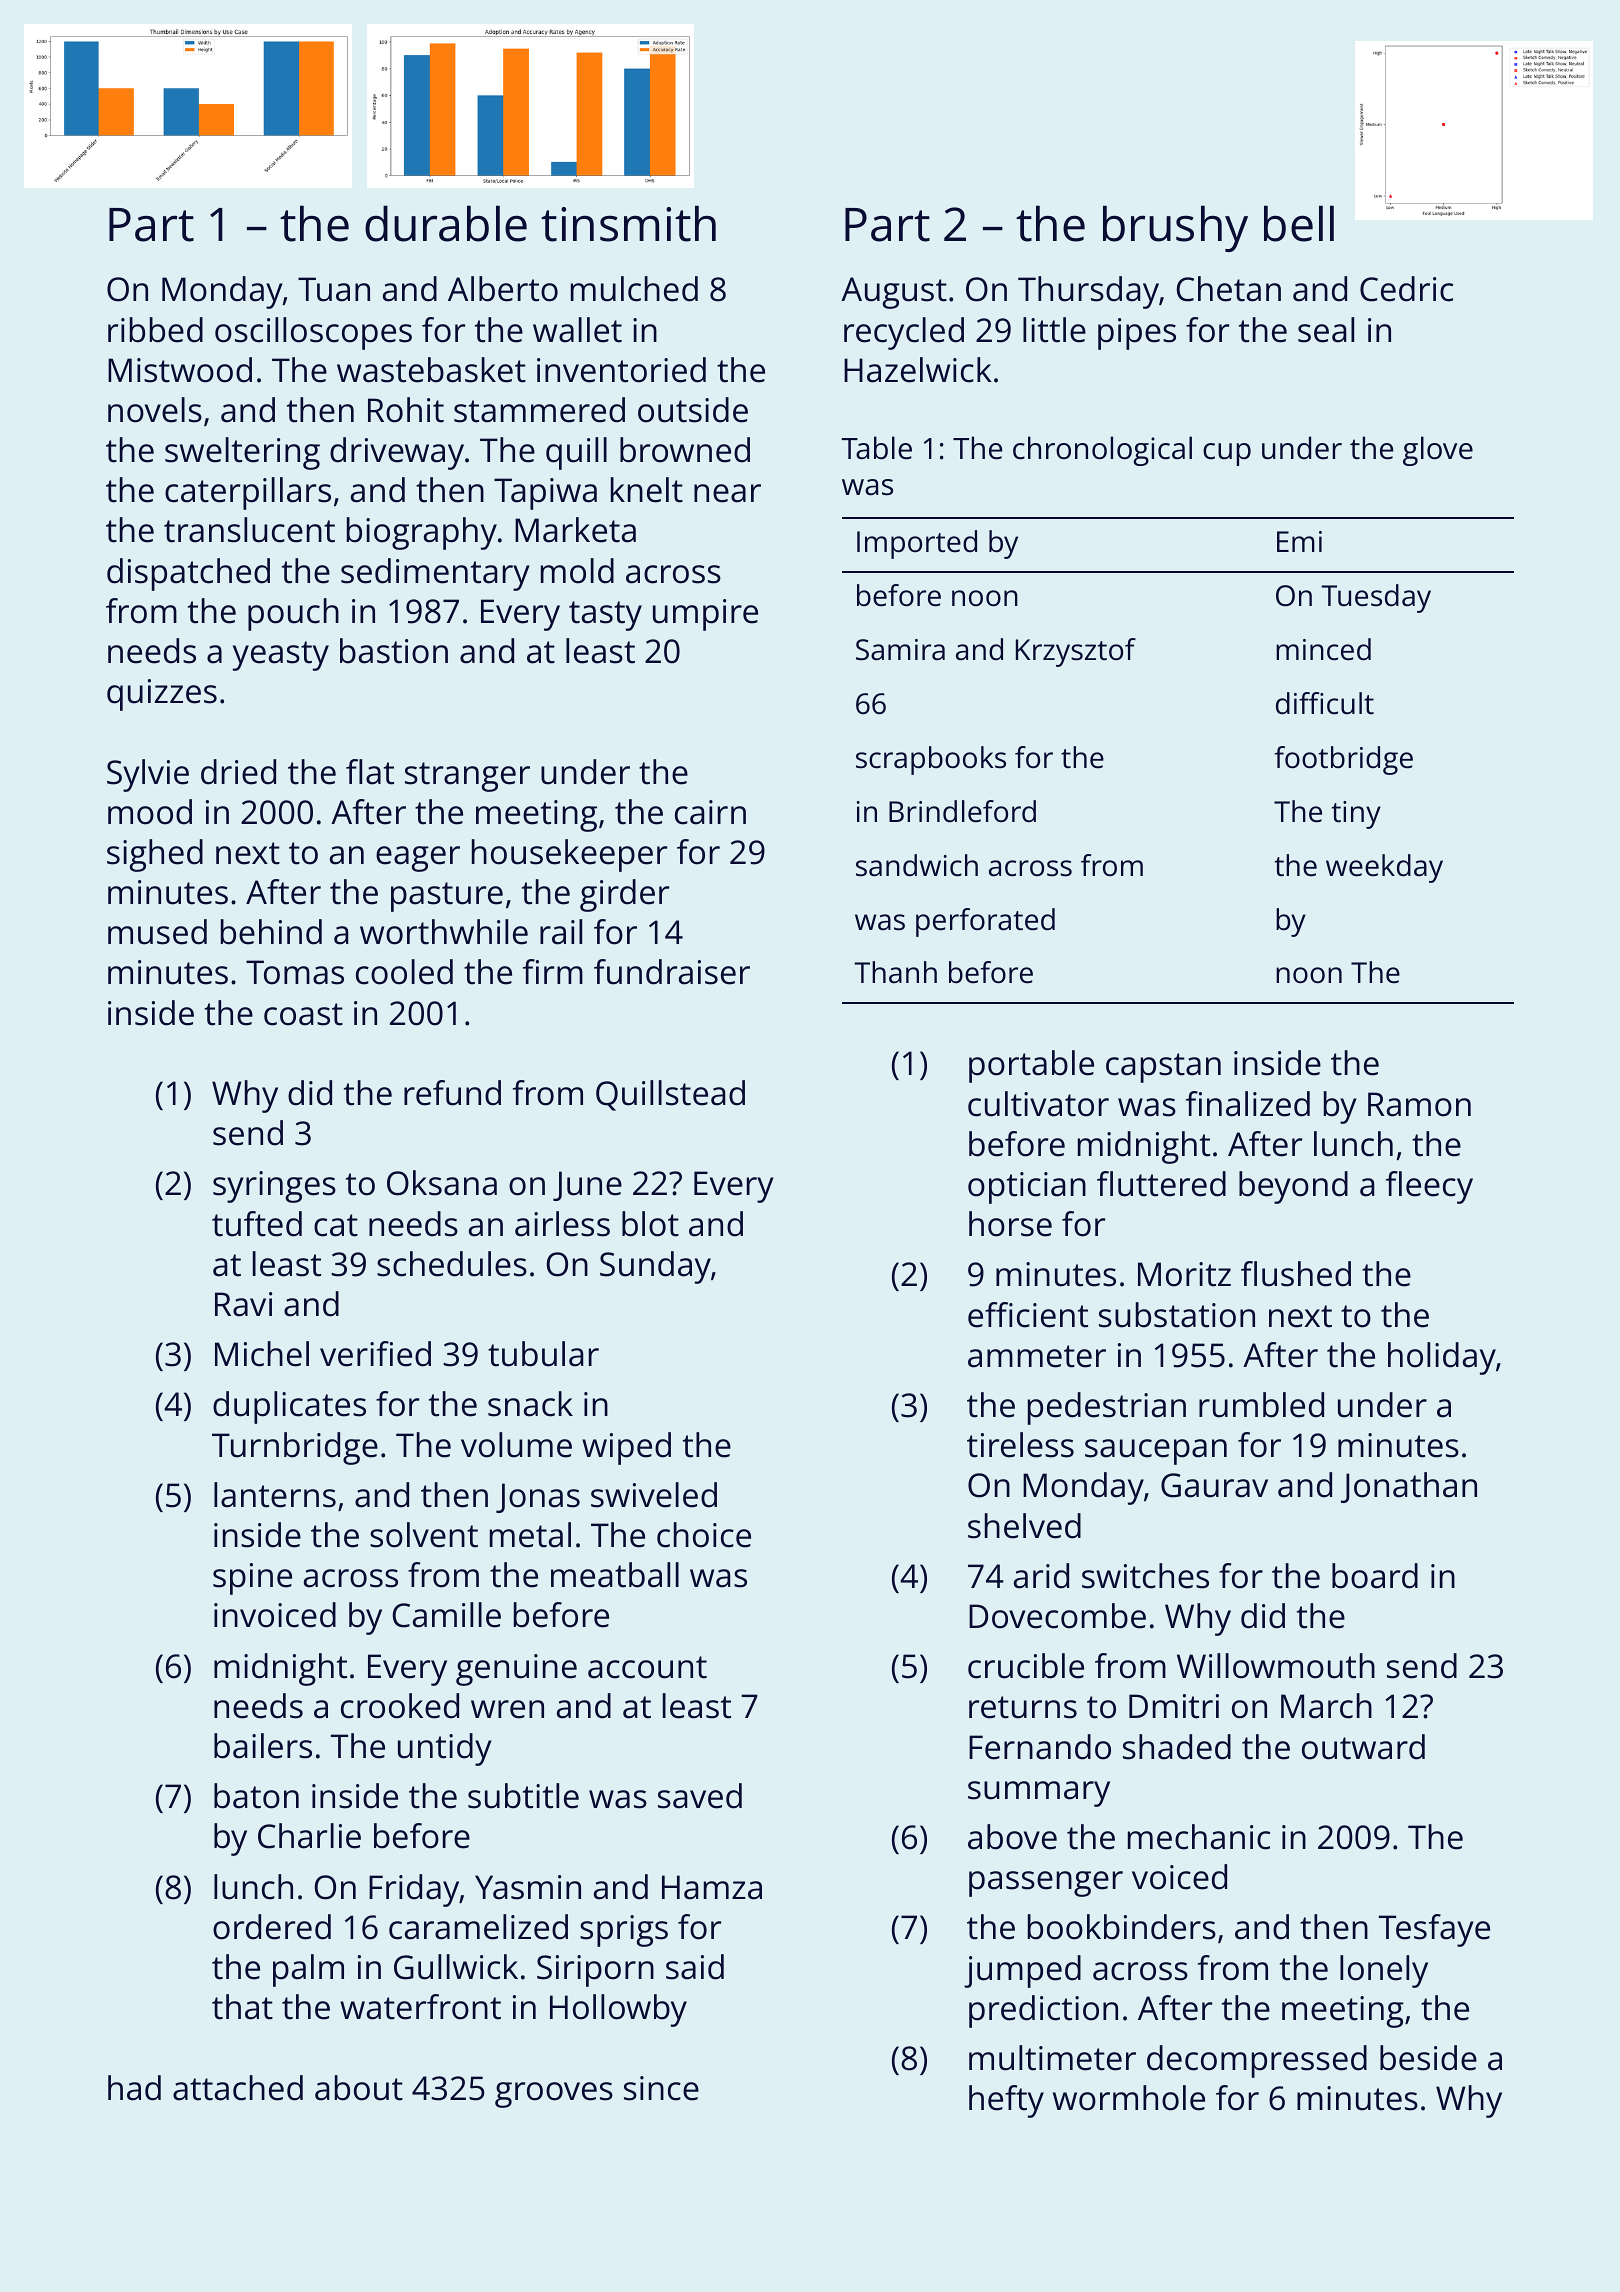 The width and height of the screenshot is (1620, 2292). I want to click on tinsmith, so click(628, 223).
